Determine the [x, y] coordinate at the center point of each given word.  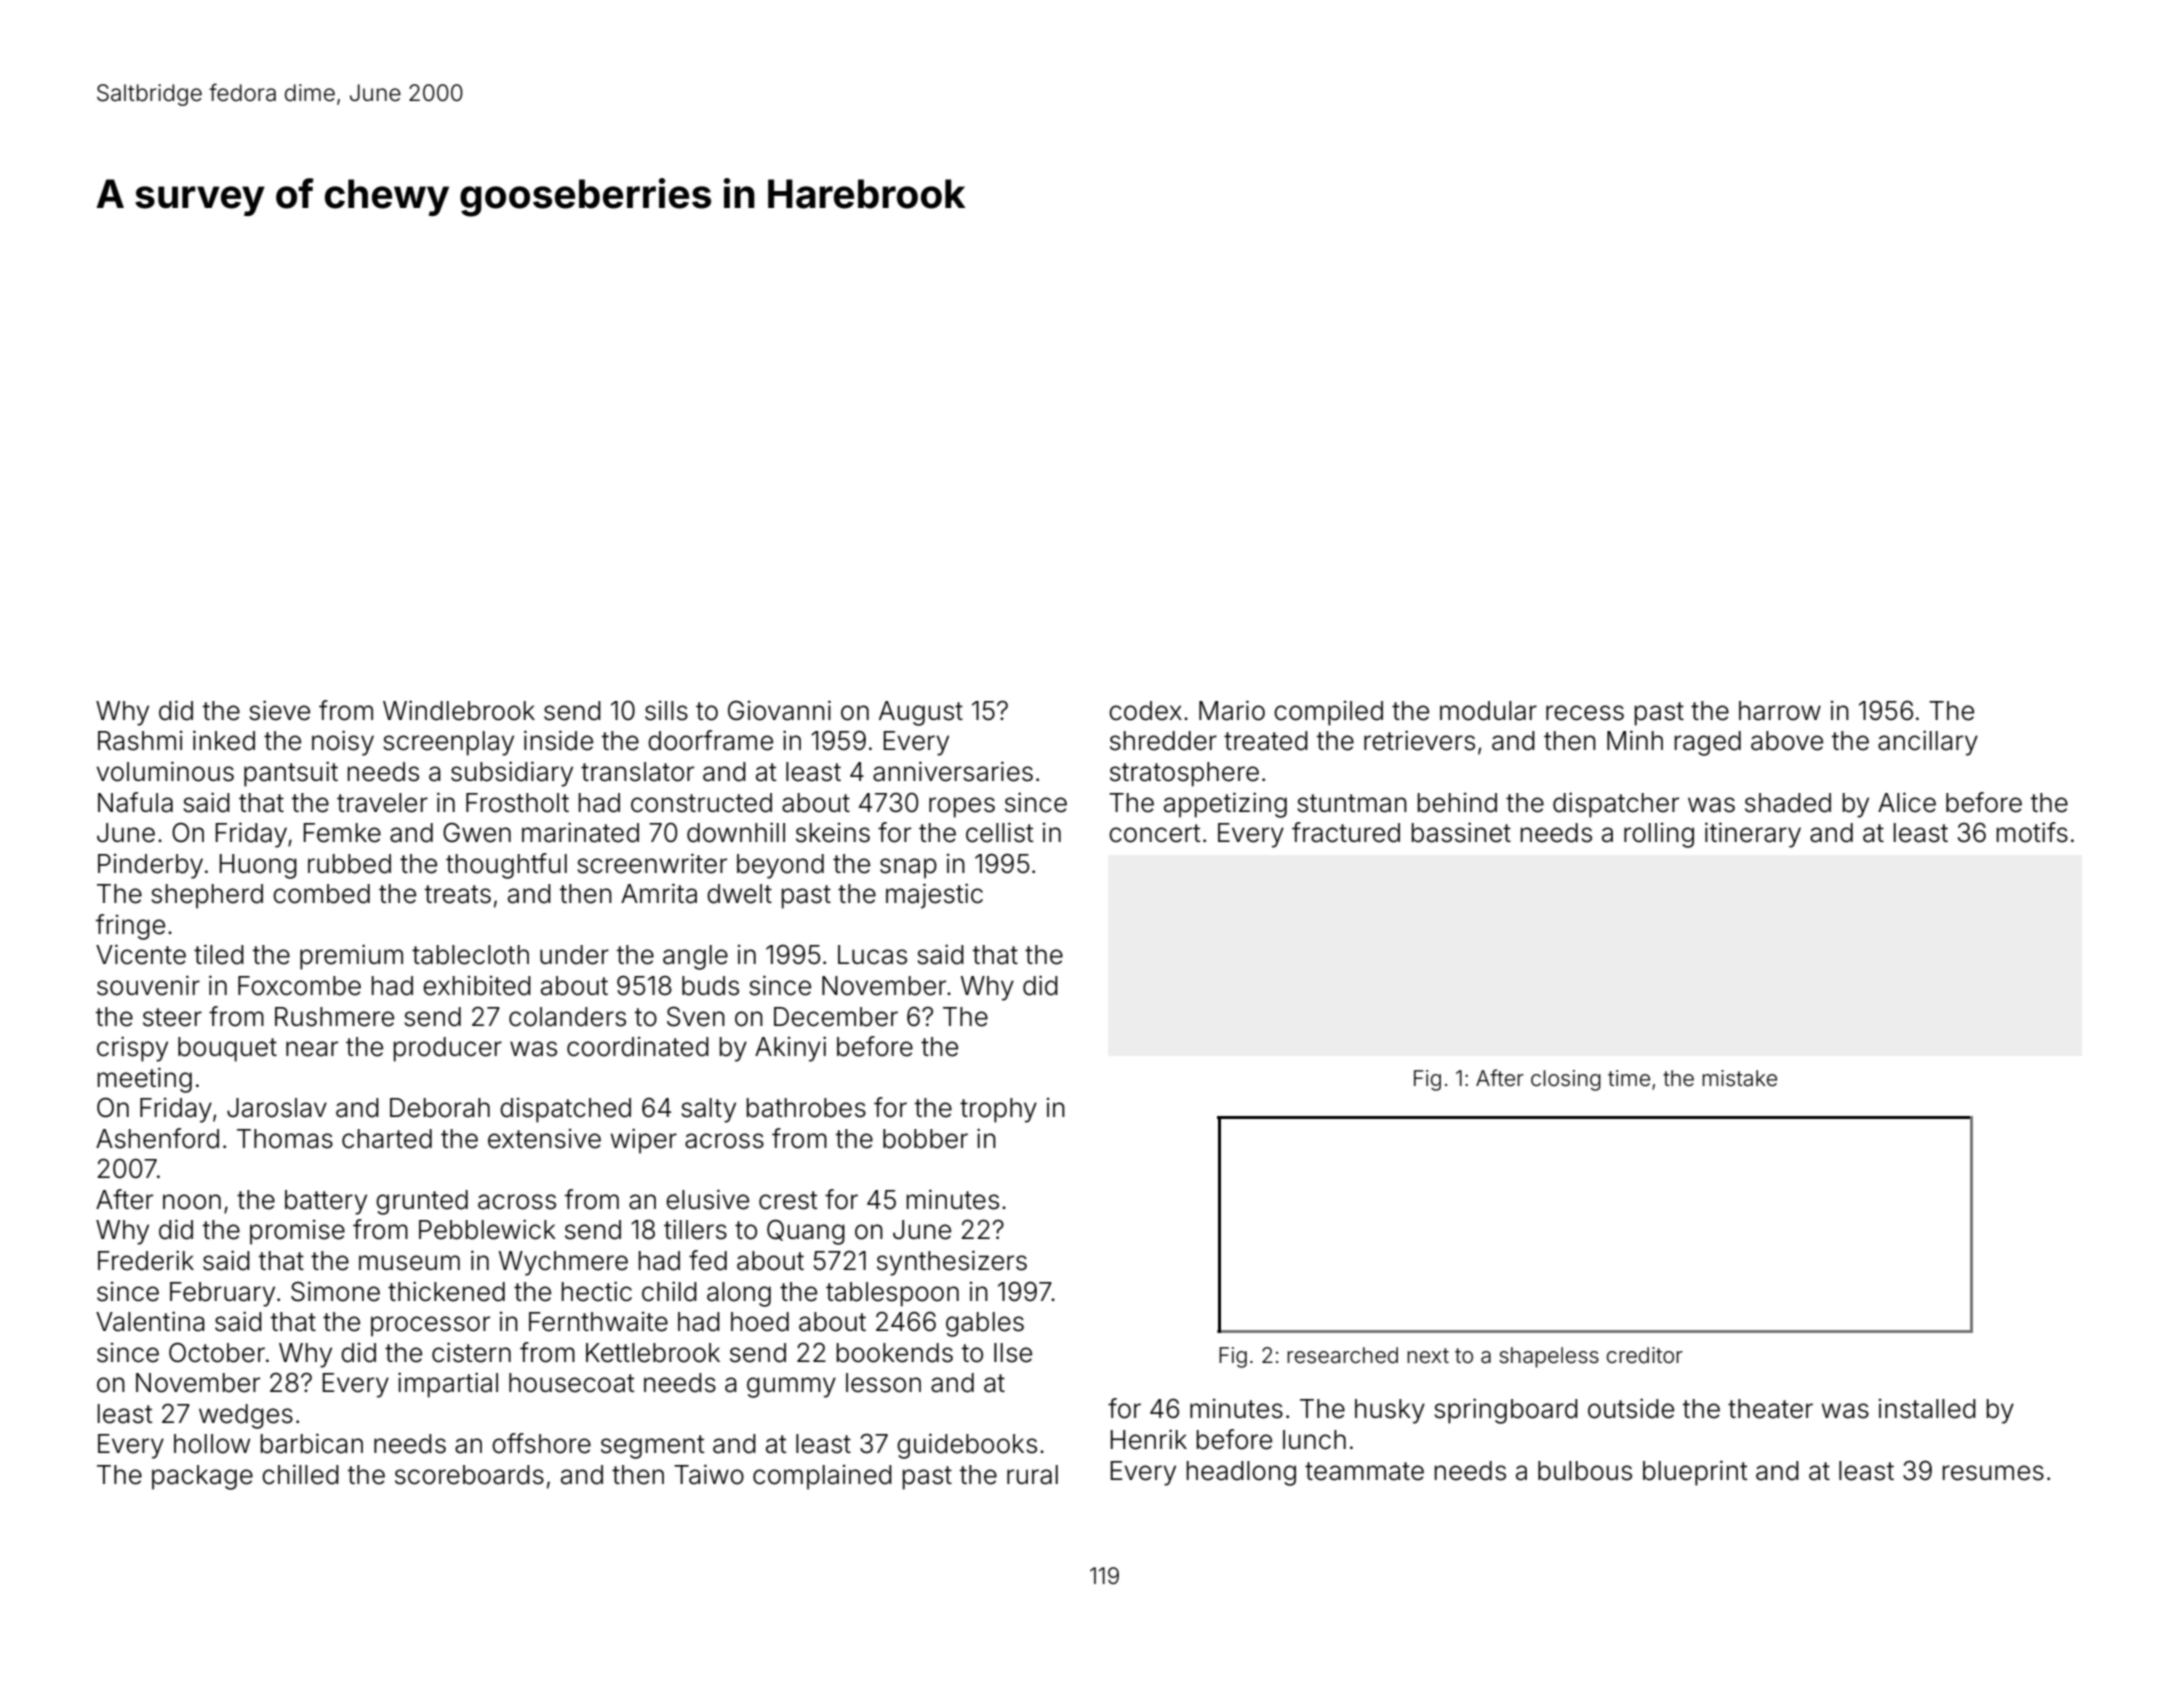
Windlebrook [459, 710]
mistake [1739, 1078]
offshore [541, 1443]
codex [1145, 711]
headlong [1241, 1473]
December [836, 1017]
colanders [567, 1017]
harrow [1780, 711]
